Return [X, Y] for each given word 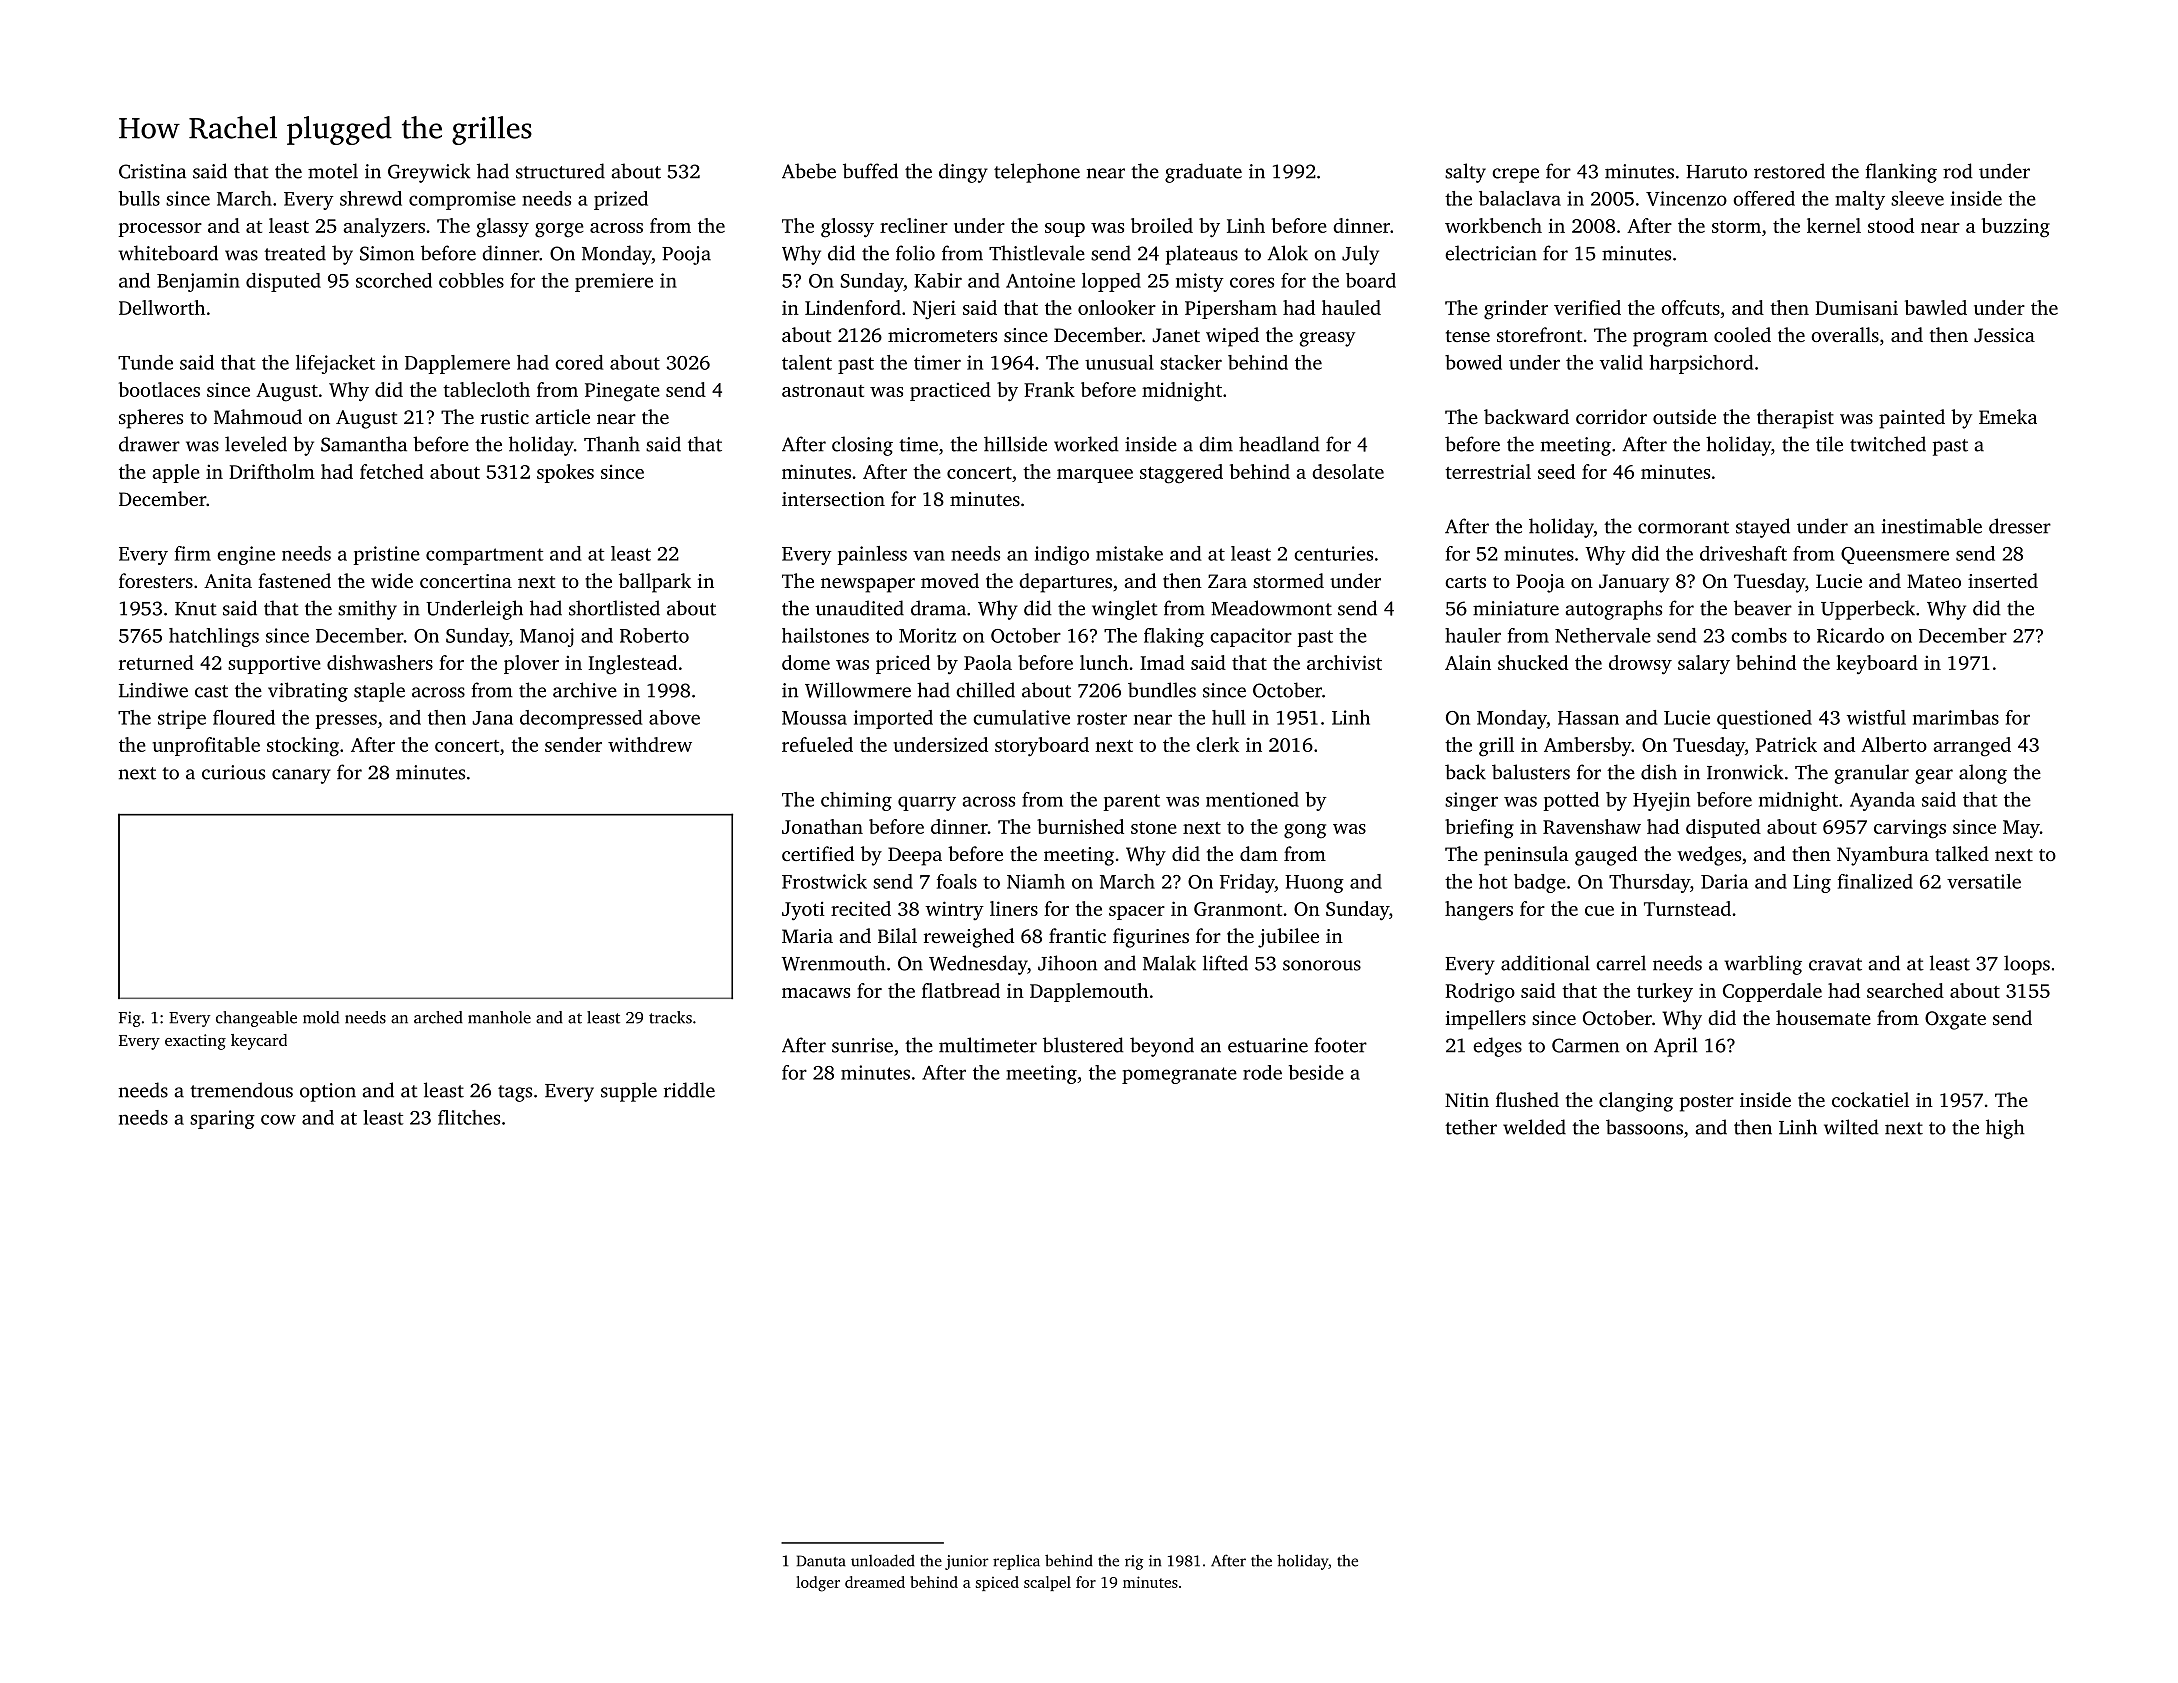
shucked [1533, 662]
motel [333, 171]
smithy [367, 610]
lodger [818, 1584]
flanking [1901, 173]
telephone [1037, 173]
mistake [1129, 553]
